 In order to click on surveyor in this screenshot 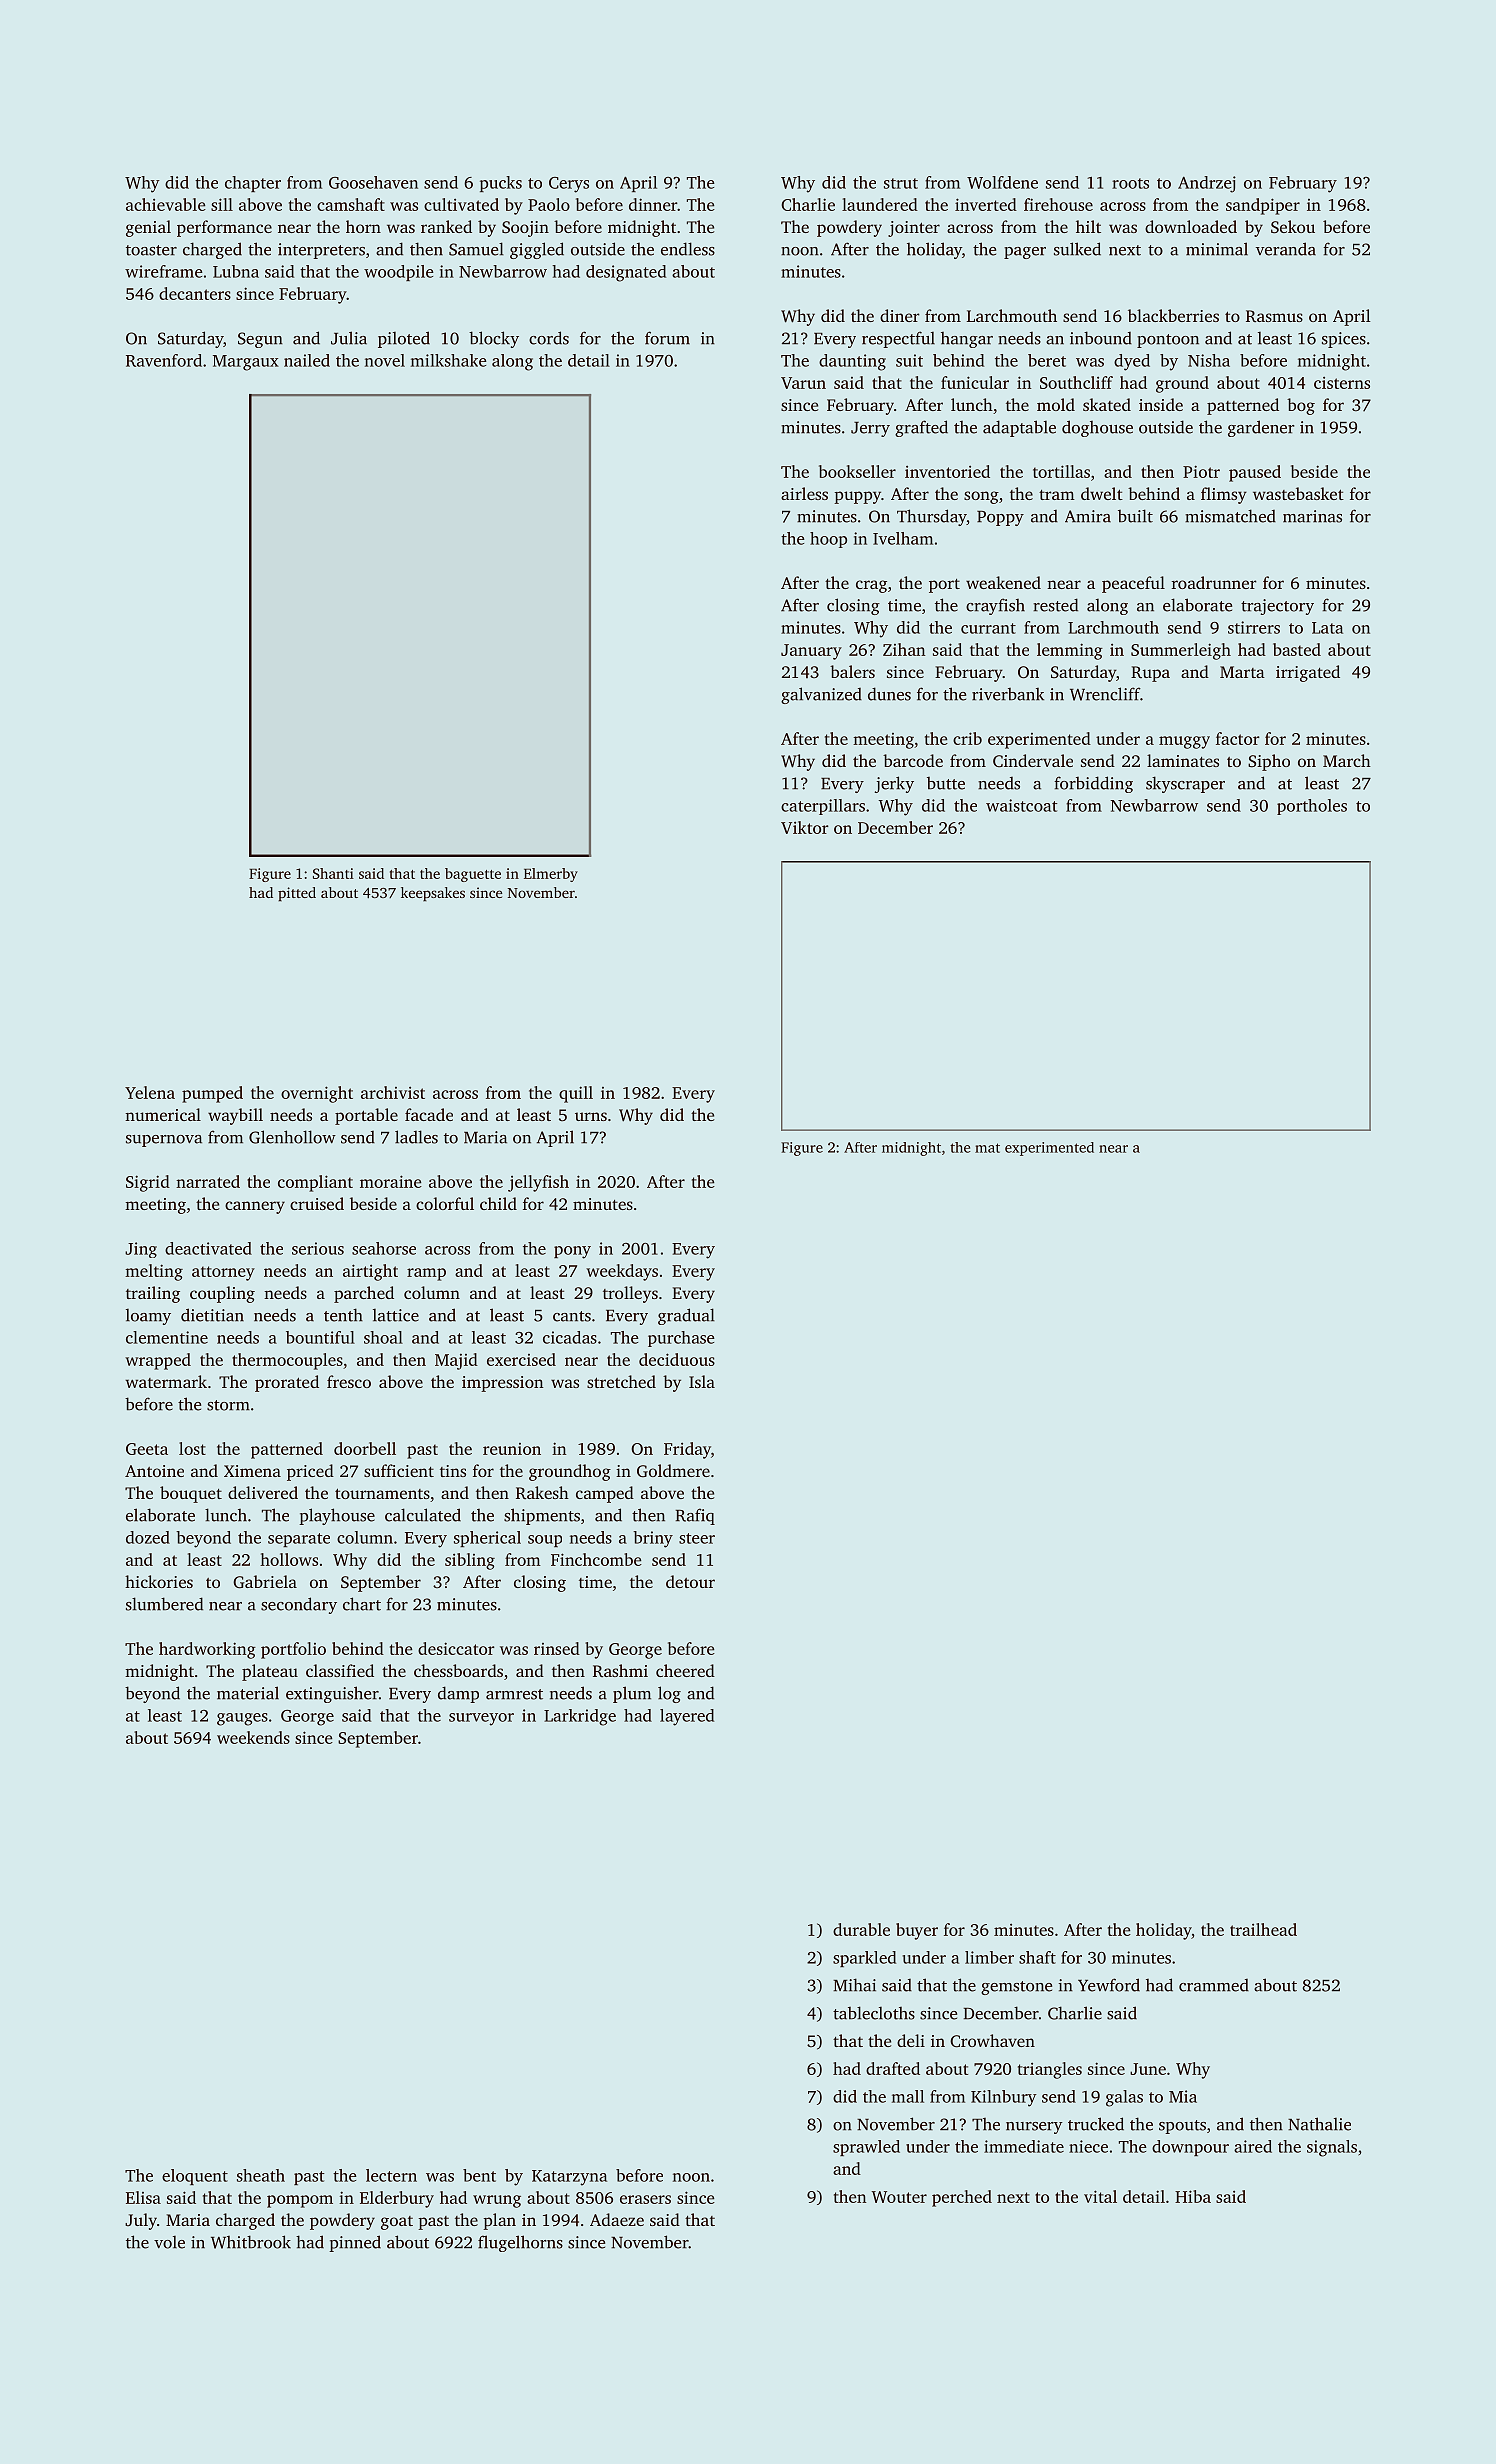, I will do `click(481, 1719)`.
